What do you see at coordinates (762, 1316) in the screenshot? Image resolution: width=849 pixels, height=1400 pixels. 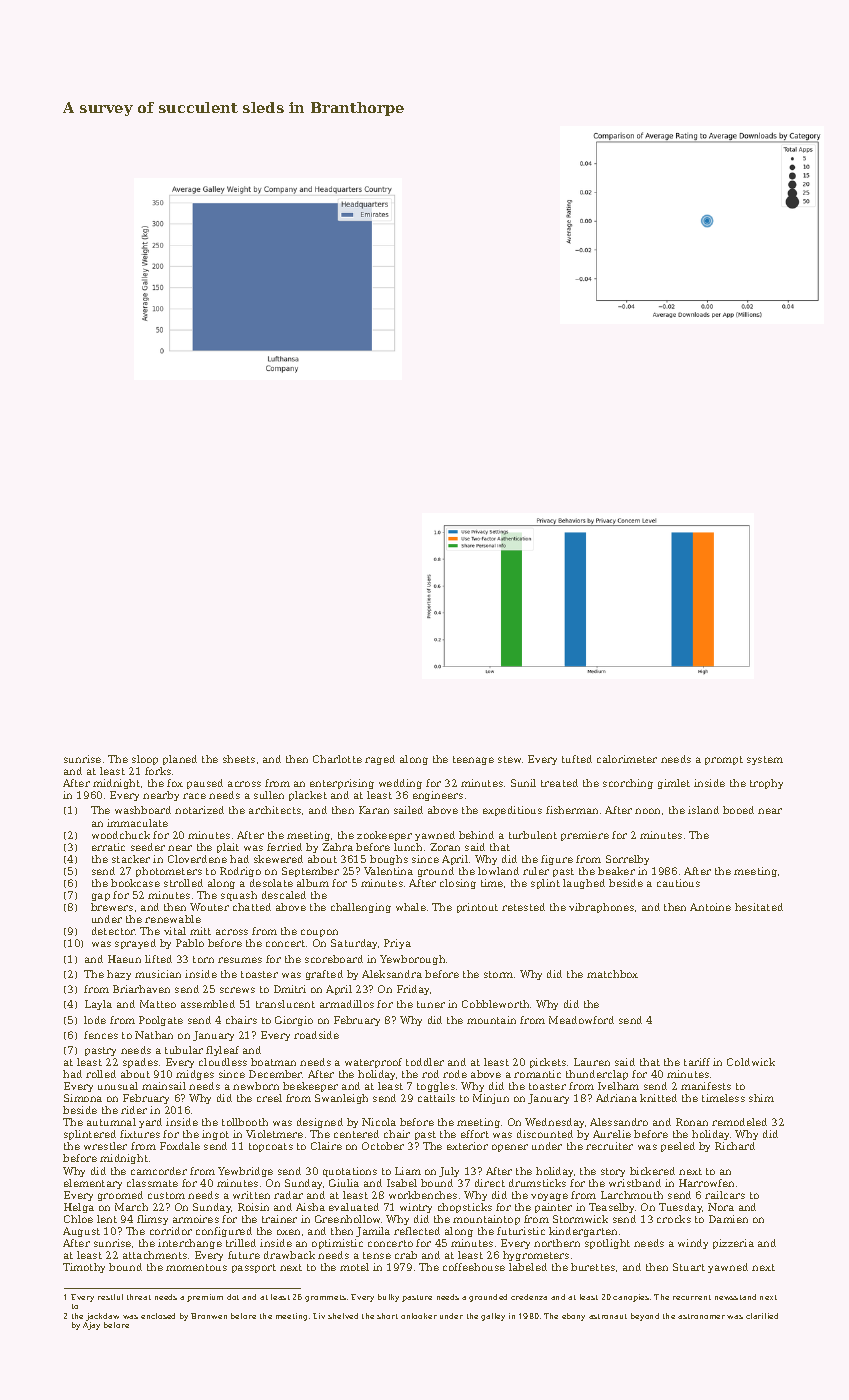 I see `clarified` at bounding box center [762, 1316].
